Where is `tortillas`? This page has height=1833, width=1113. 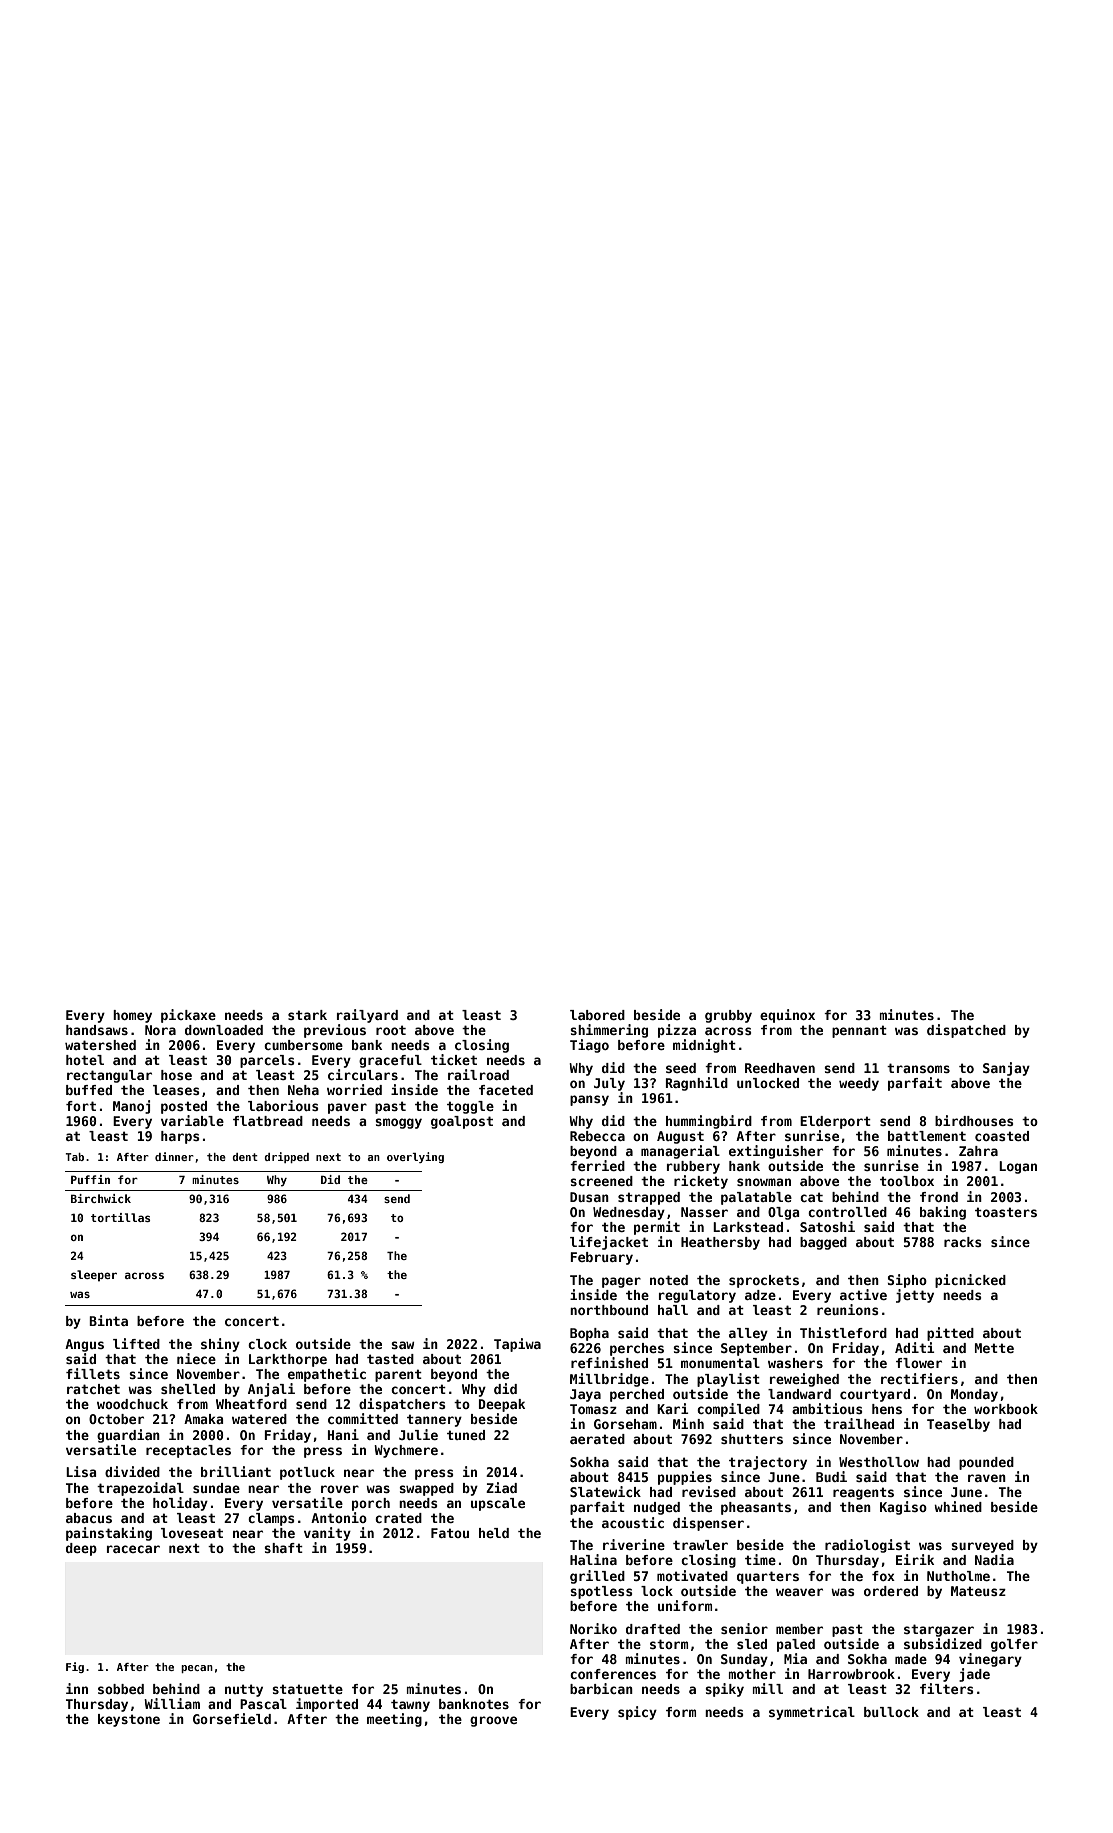
tortillas is located at coordinates (120, 1217).
